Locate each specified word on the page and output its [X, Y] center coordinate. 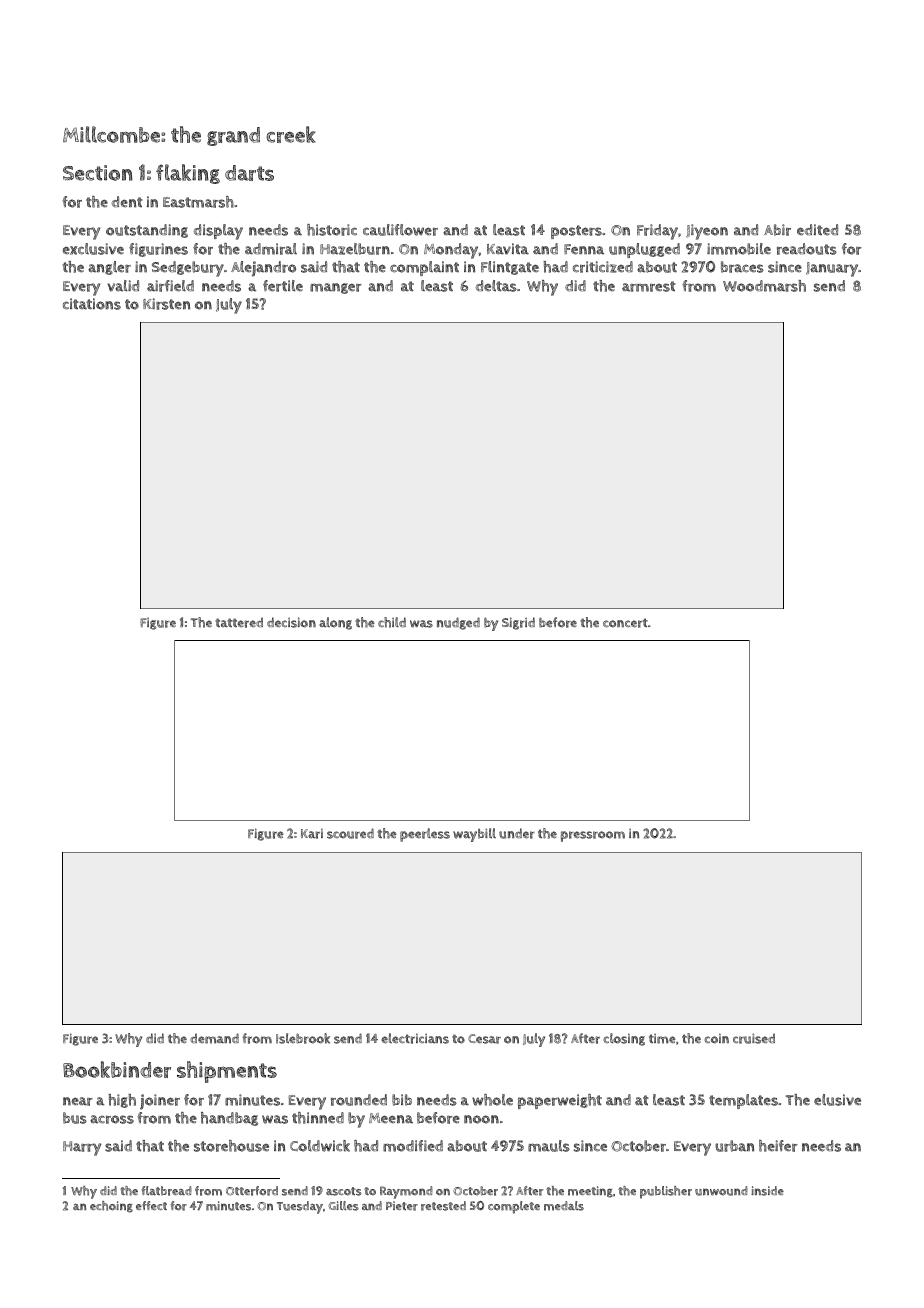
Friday [657, 232]
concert [625, 623]
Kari [312, 834]
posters [576, 232]
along [335, 623]
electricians [415, 1038]
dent [127, 202]
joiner [160, 1102]
